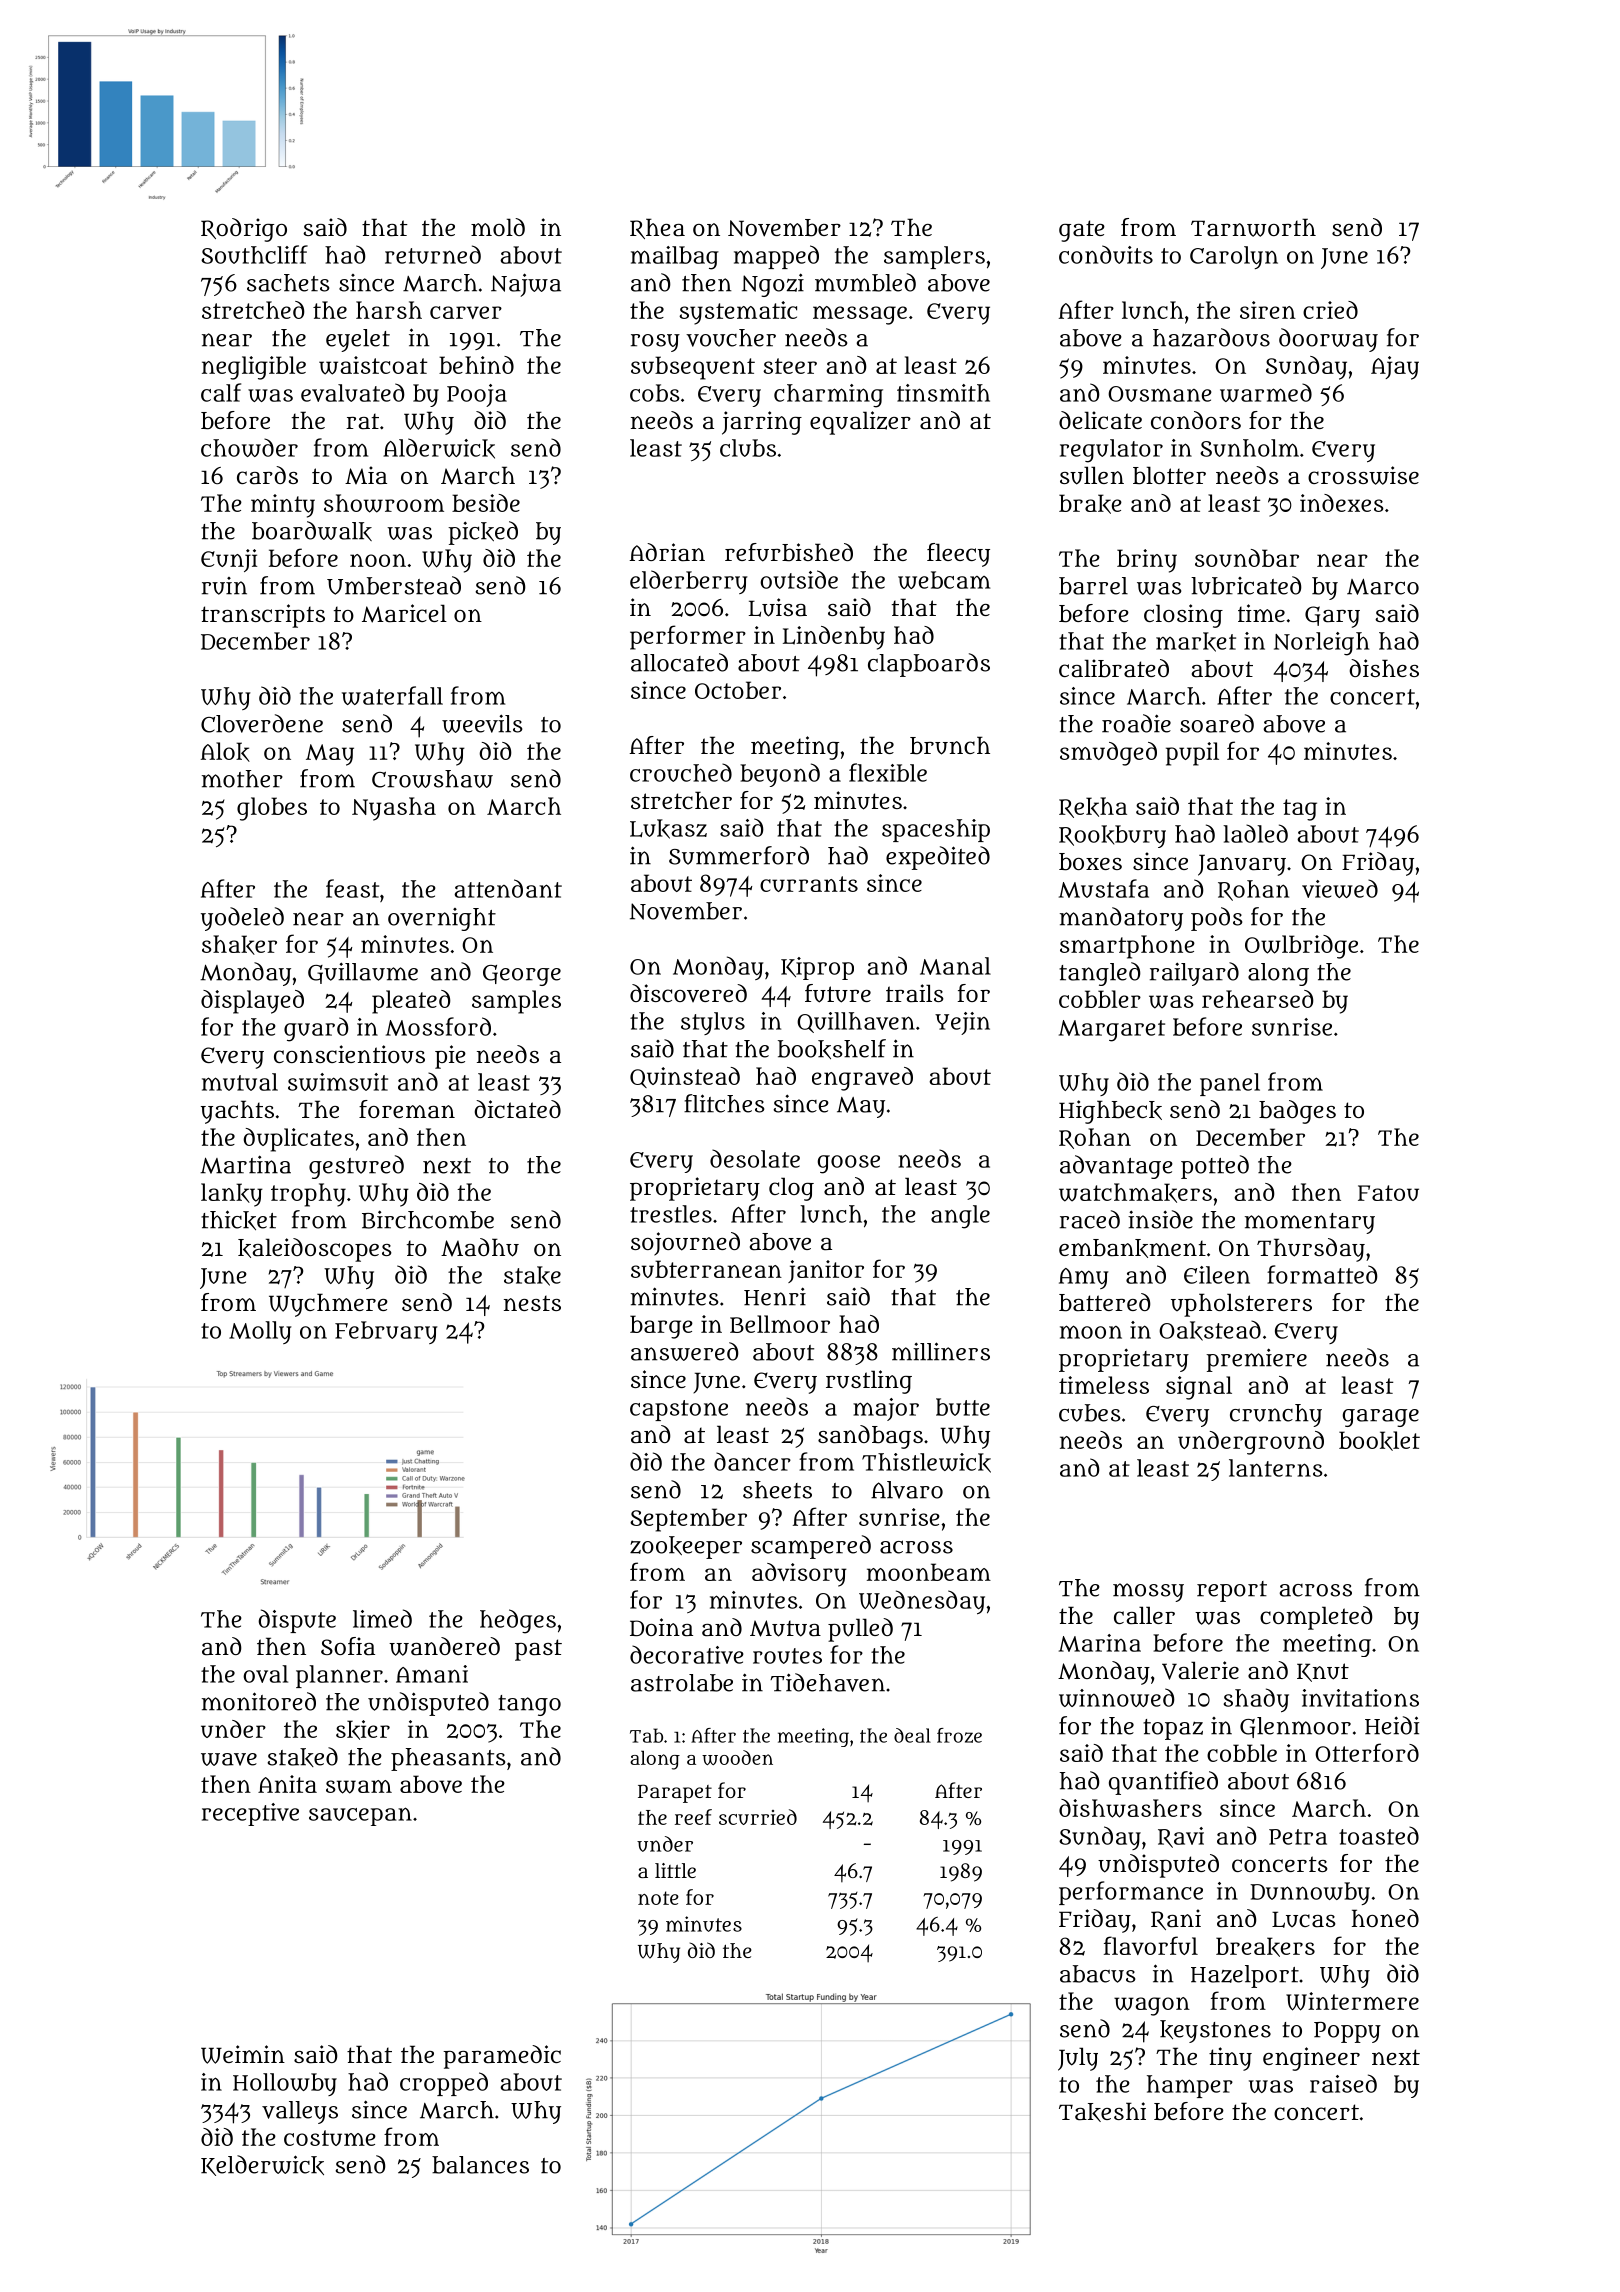  Describe the element at coordinates (1297, 1112) in the screenshot. I see `badges` at that location.
